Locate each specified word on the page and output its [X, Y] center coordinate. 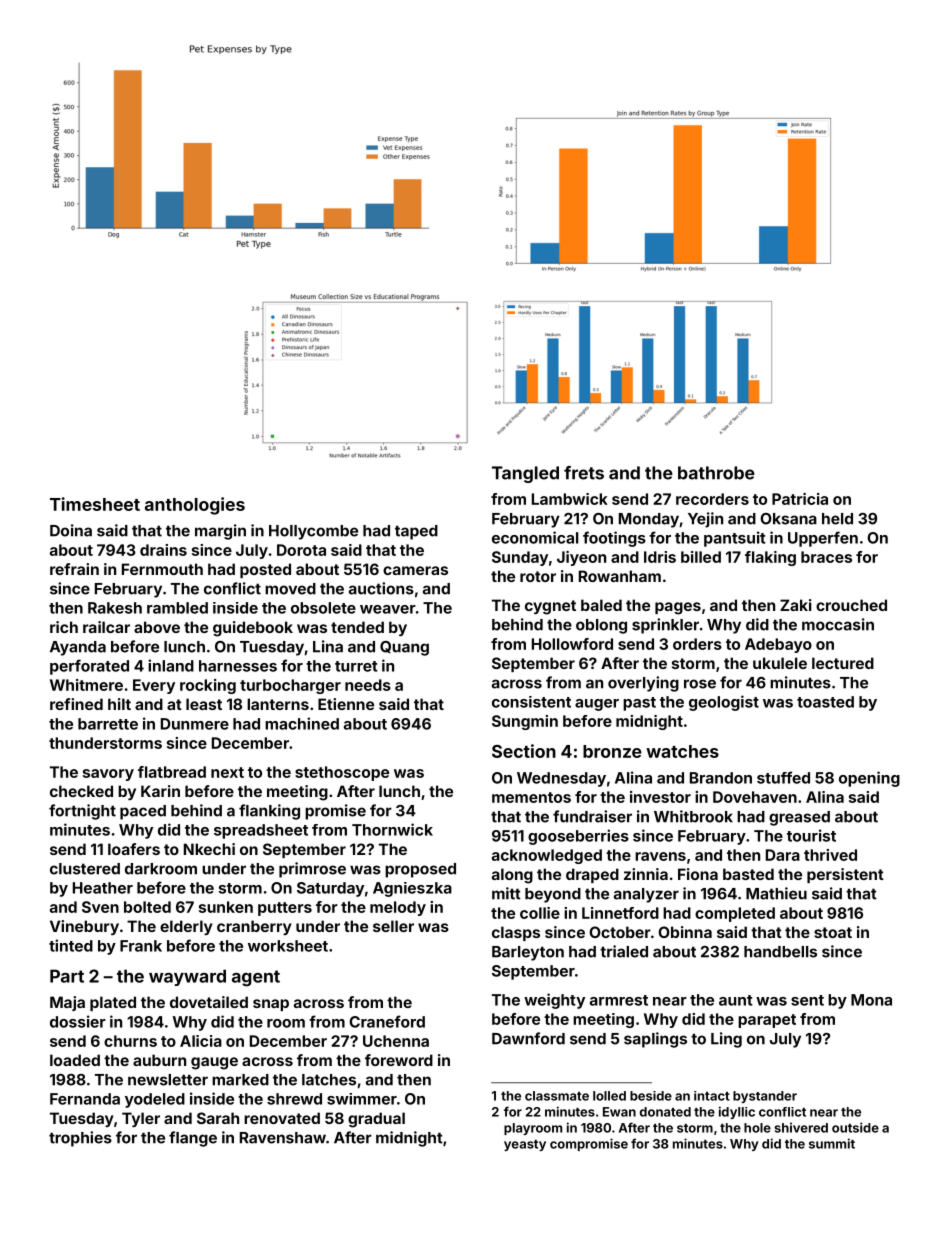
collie [540, 913]
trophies [80, 1139]
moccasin [838, 624]
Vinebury [84, 927]
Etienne [346, 704]
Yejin [705, 520]
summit [832, 1143]
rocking [208, 686]
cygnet [550, 607]
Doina [71, 530]
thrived [830, 855]
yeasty [525, 1145]
